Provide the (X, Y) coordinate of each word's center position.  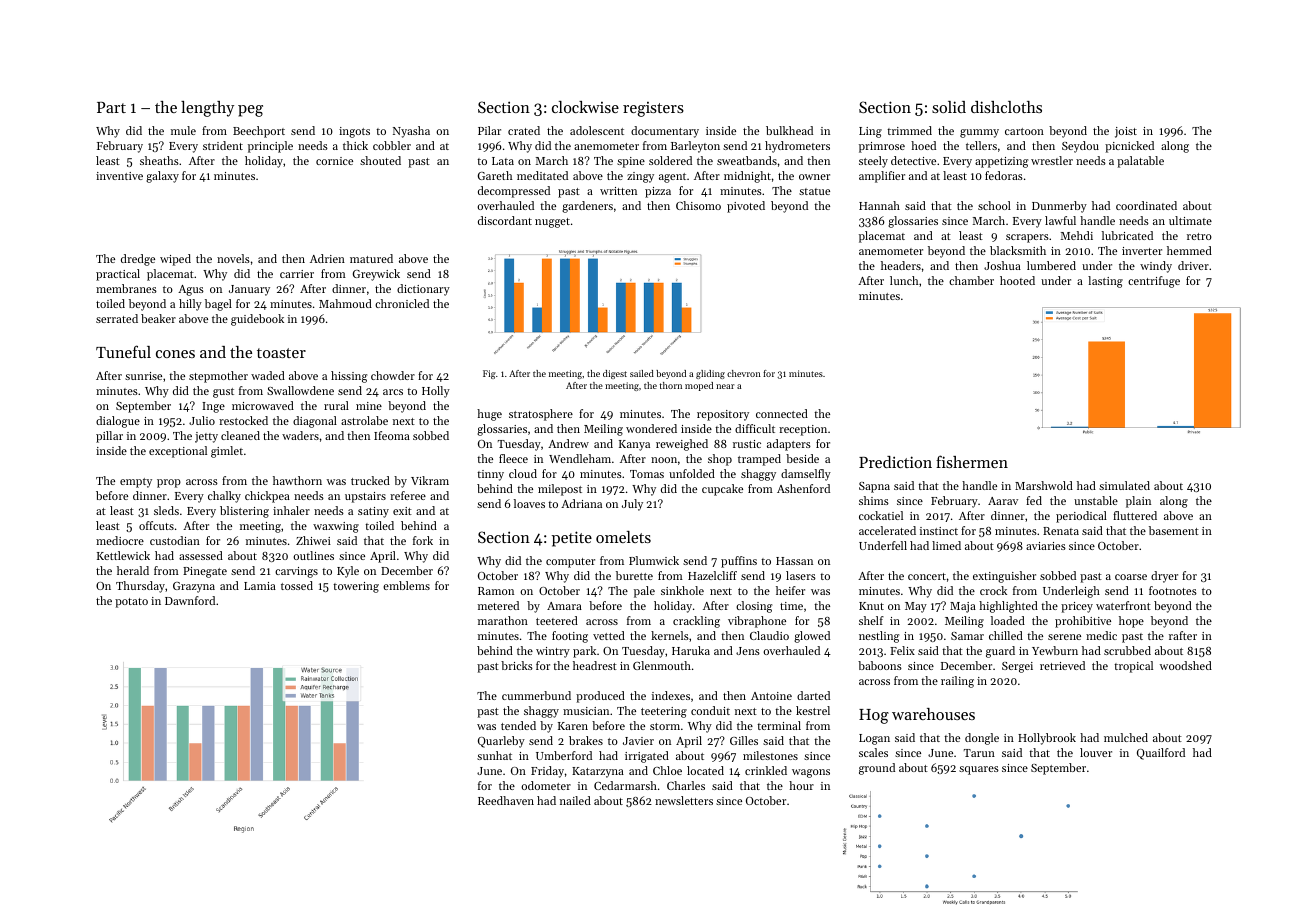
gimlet (227, 452)
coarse (1131, 577)
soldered (670, 160)
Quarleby (501, 742)
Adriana (581, 503)
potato (131, 603)
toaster (281, 353)
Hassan (794, 561)
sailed (642, 373)
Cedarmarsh (625, 785)
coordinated (1146, 205)
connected (782, 413)
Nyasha (411, 132)
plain (1138, 502)
